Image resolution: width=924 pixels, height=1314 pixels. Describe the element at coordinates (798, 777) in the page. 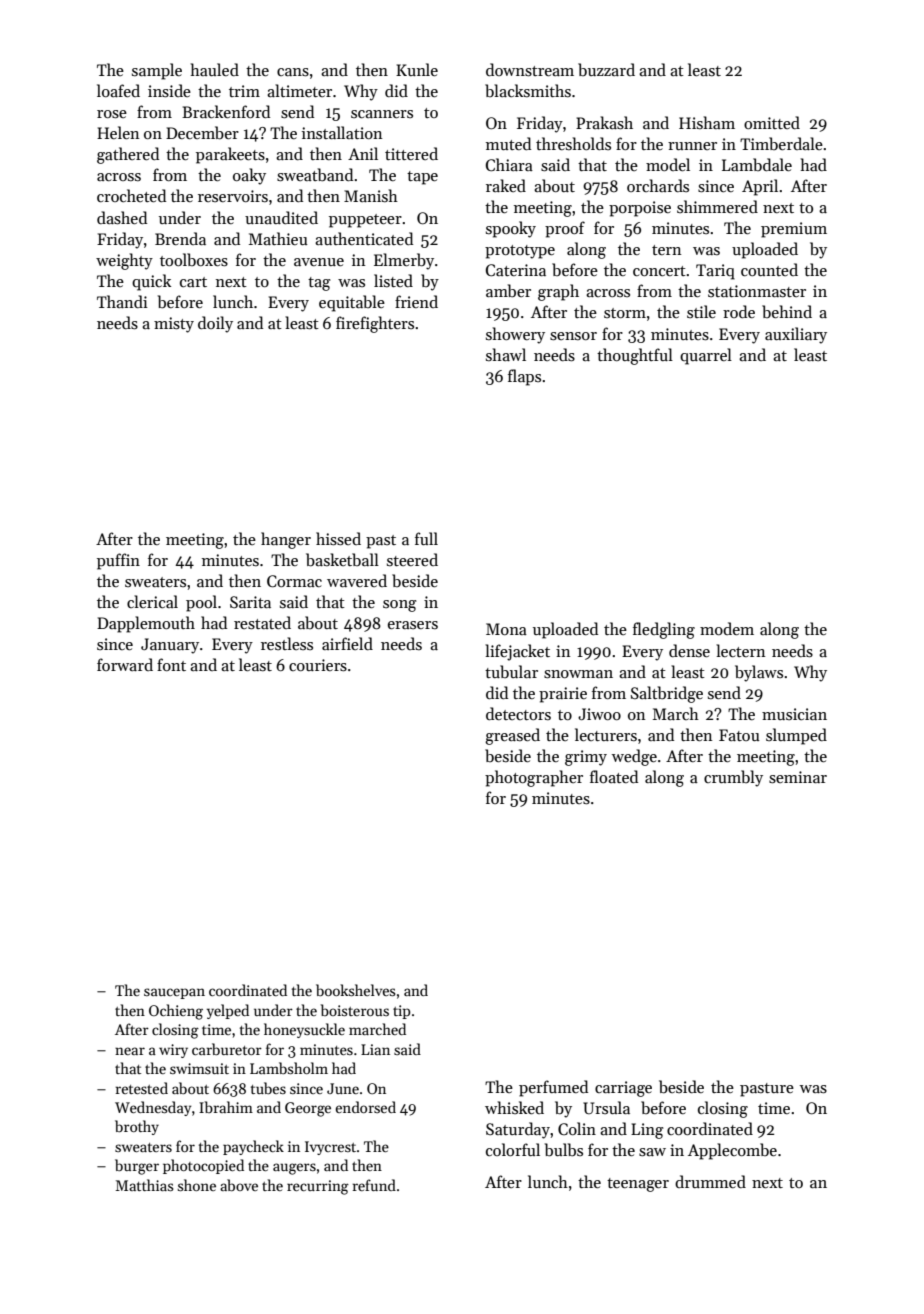

I see `seminar` at that location.
